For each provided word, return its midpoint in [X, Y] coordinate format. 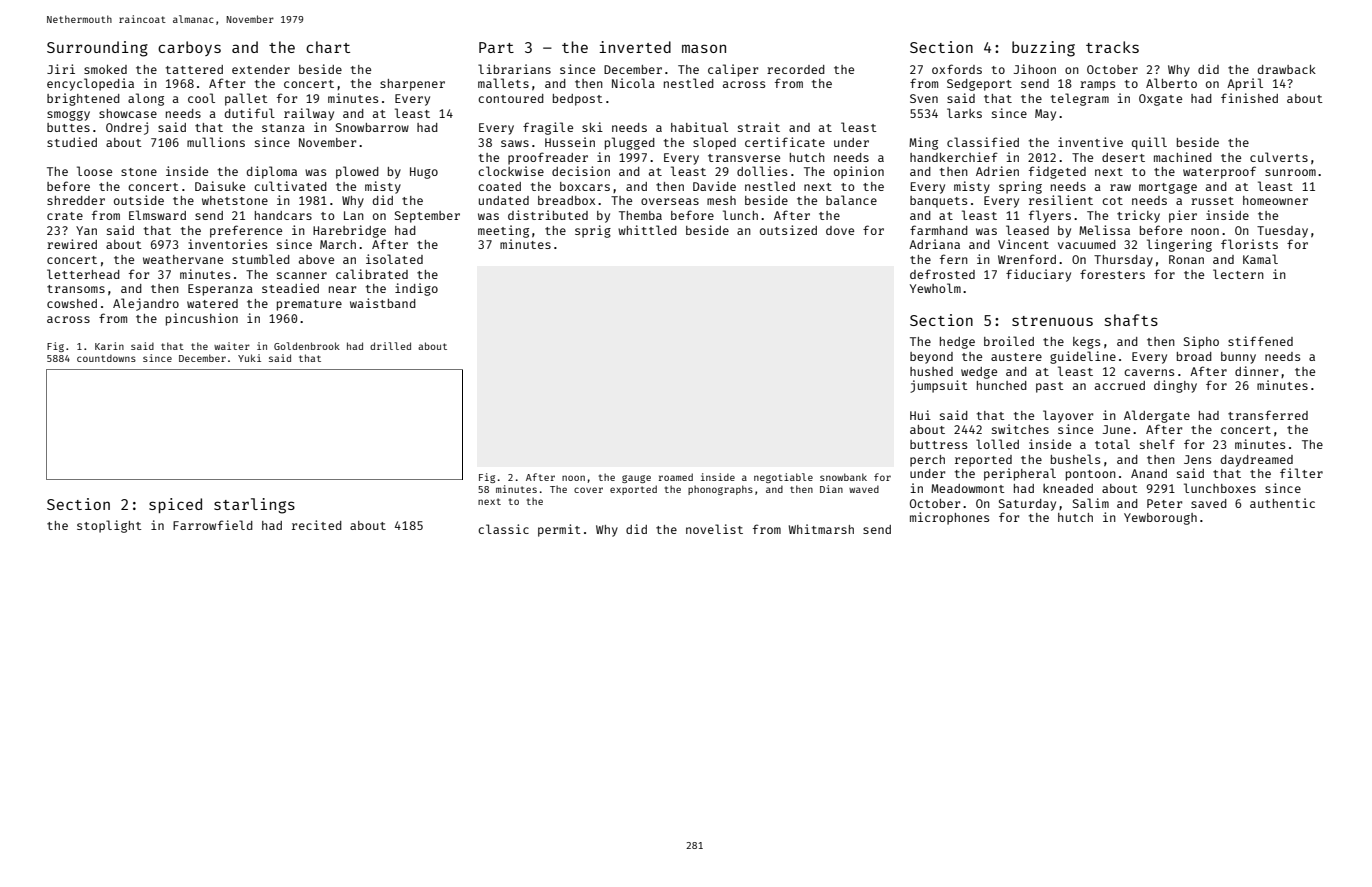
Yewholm [935, 288]
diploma [272, 172]
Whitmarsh [821, 529]
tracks [1112, 47]
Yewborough [1160, 519]
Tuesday [1282, 232]
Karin [109, 346]
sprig [593, 231]
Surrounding [97, 49]
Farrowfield [213, 525]
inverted [635, 47]
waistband [383, 303]
